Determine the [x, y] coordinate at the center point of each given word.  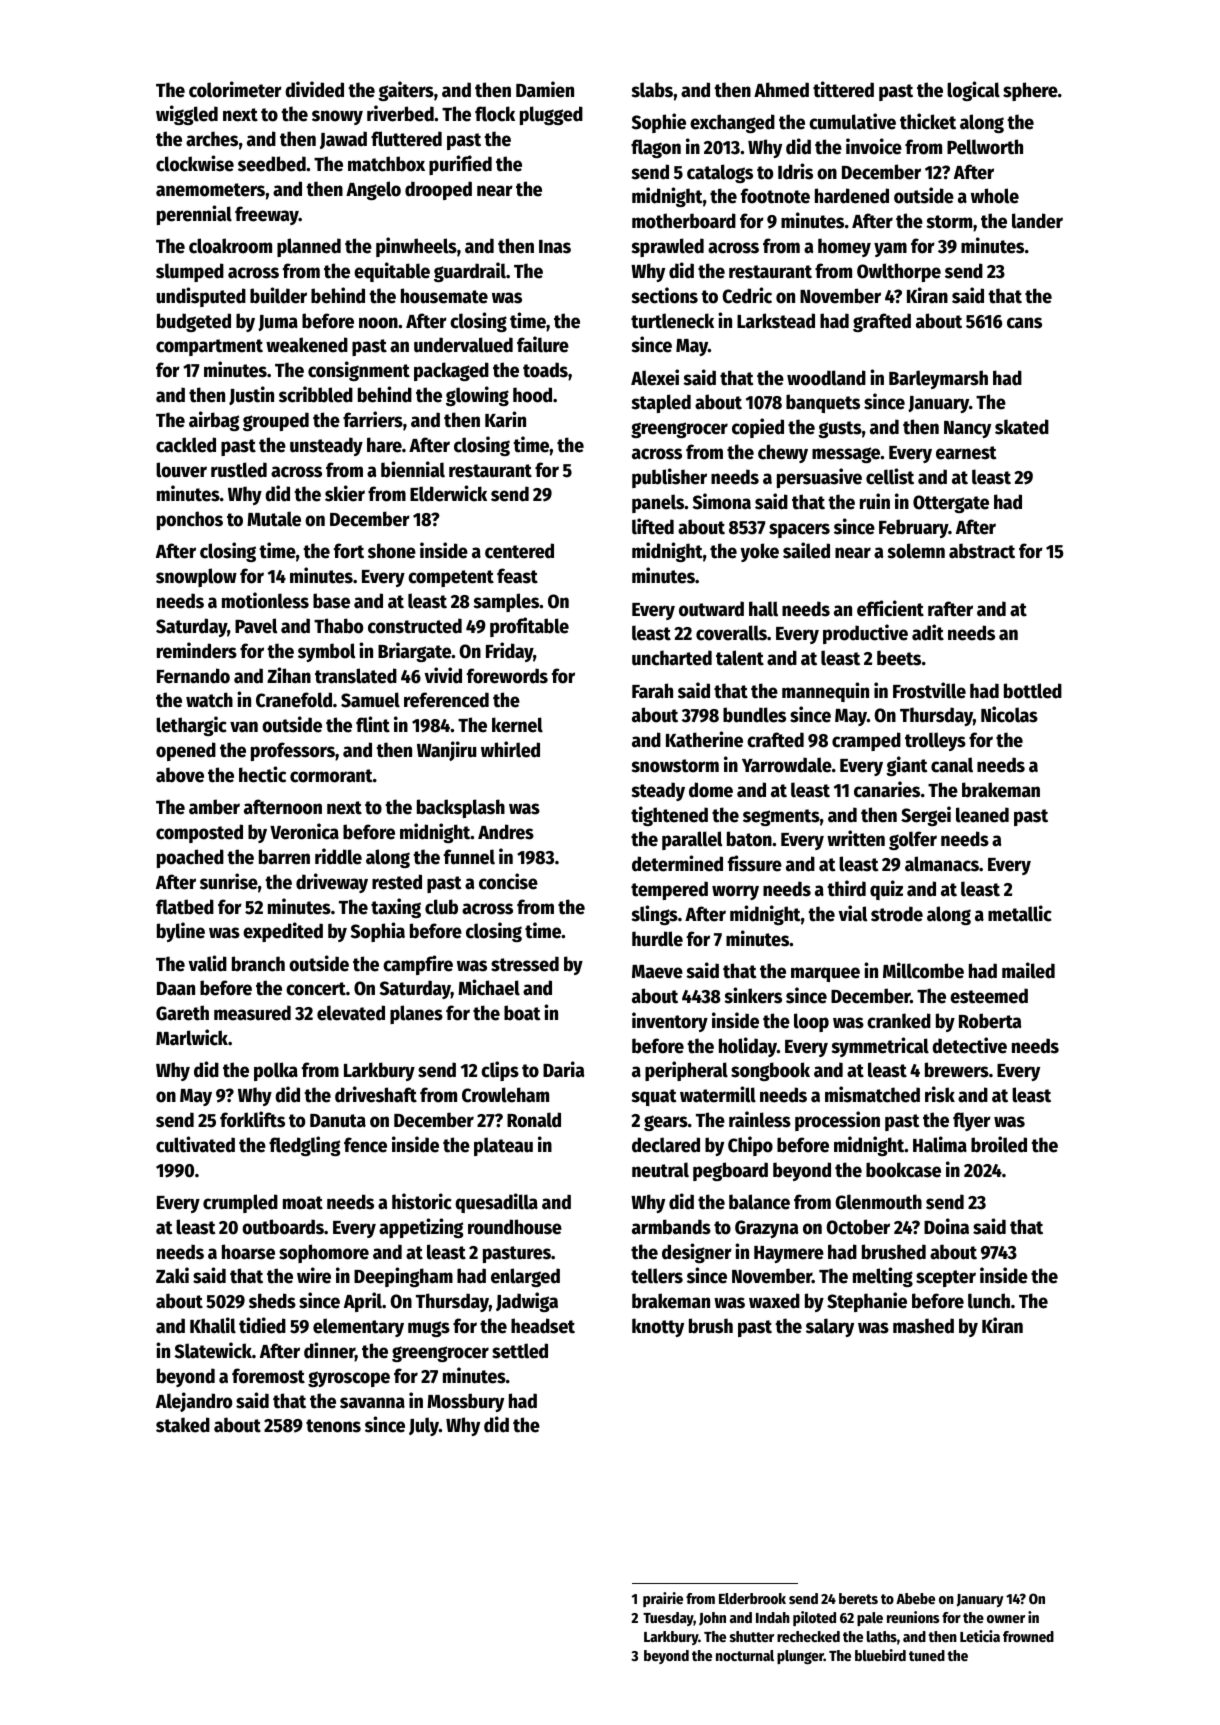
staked [183, 1425]
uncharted [672, 658]
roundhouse [515, 1227]
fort [349, 551]
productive [865, 634]
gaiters [406, 91]
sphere [1030, 91]
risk [940, 1094]
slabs [652, 90]
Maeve [657, 972]
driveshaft [376, 1094]
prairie [663, 1599]
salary [830, 1327]
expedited [283, 932]
